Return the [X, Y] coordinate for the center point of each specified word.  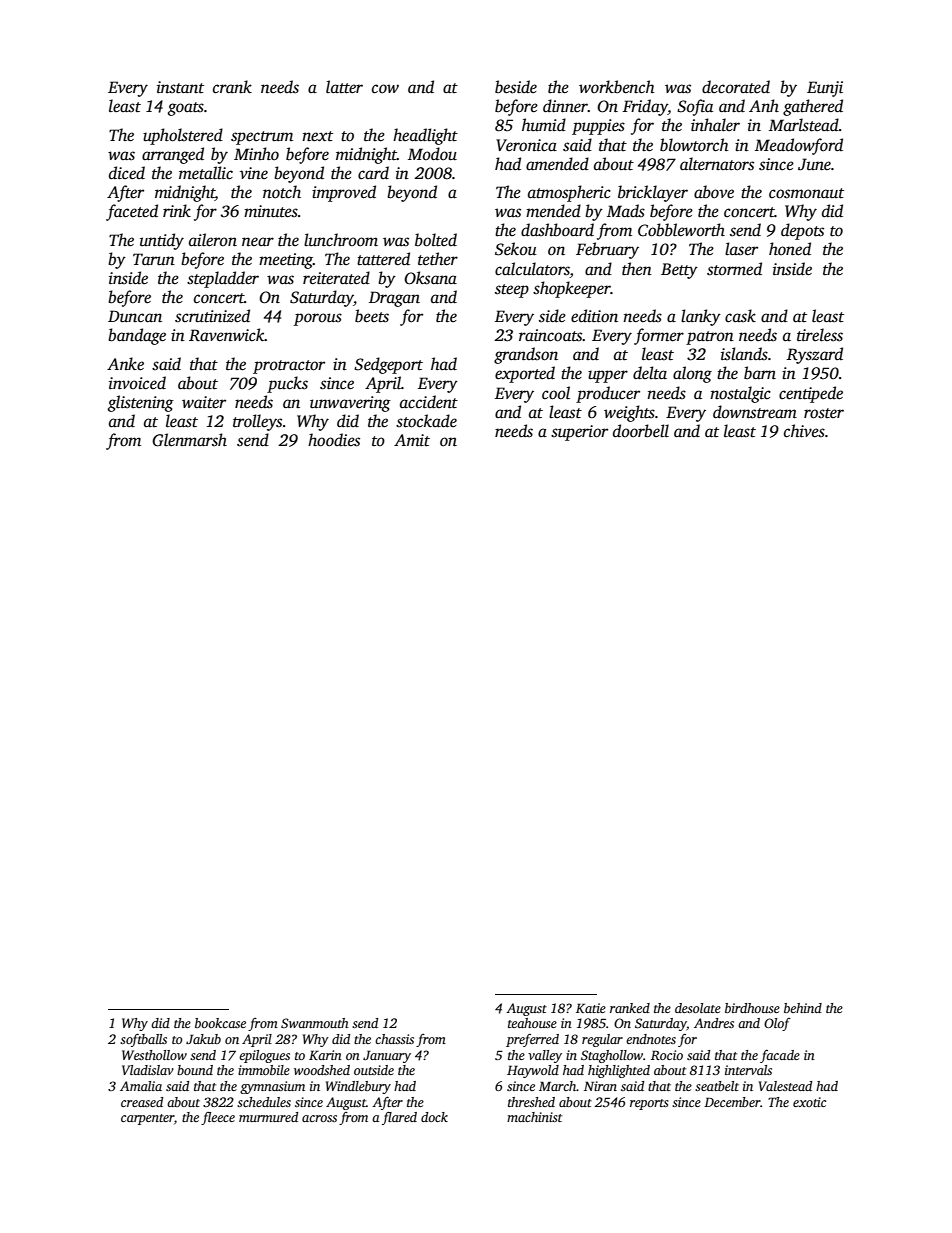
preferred [532, 1040]
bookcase [220, 1023]
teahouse [532, 1023]
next [317, 136]
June [814, 164]
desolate [698, 1008]
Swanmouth [315, 1023]
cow [385, 89]
